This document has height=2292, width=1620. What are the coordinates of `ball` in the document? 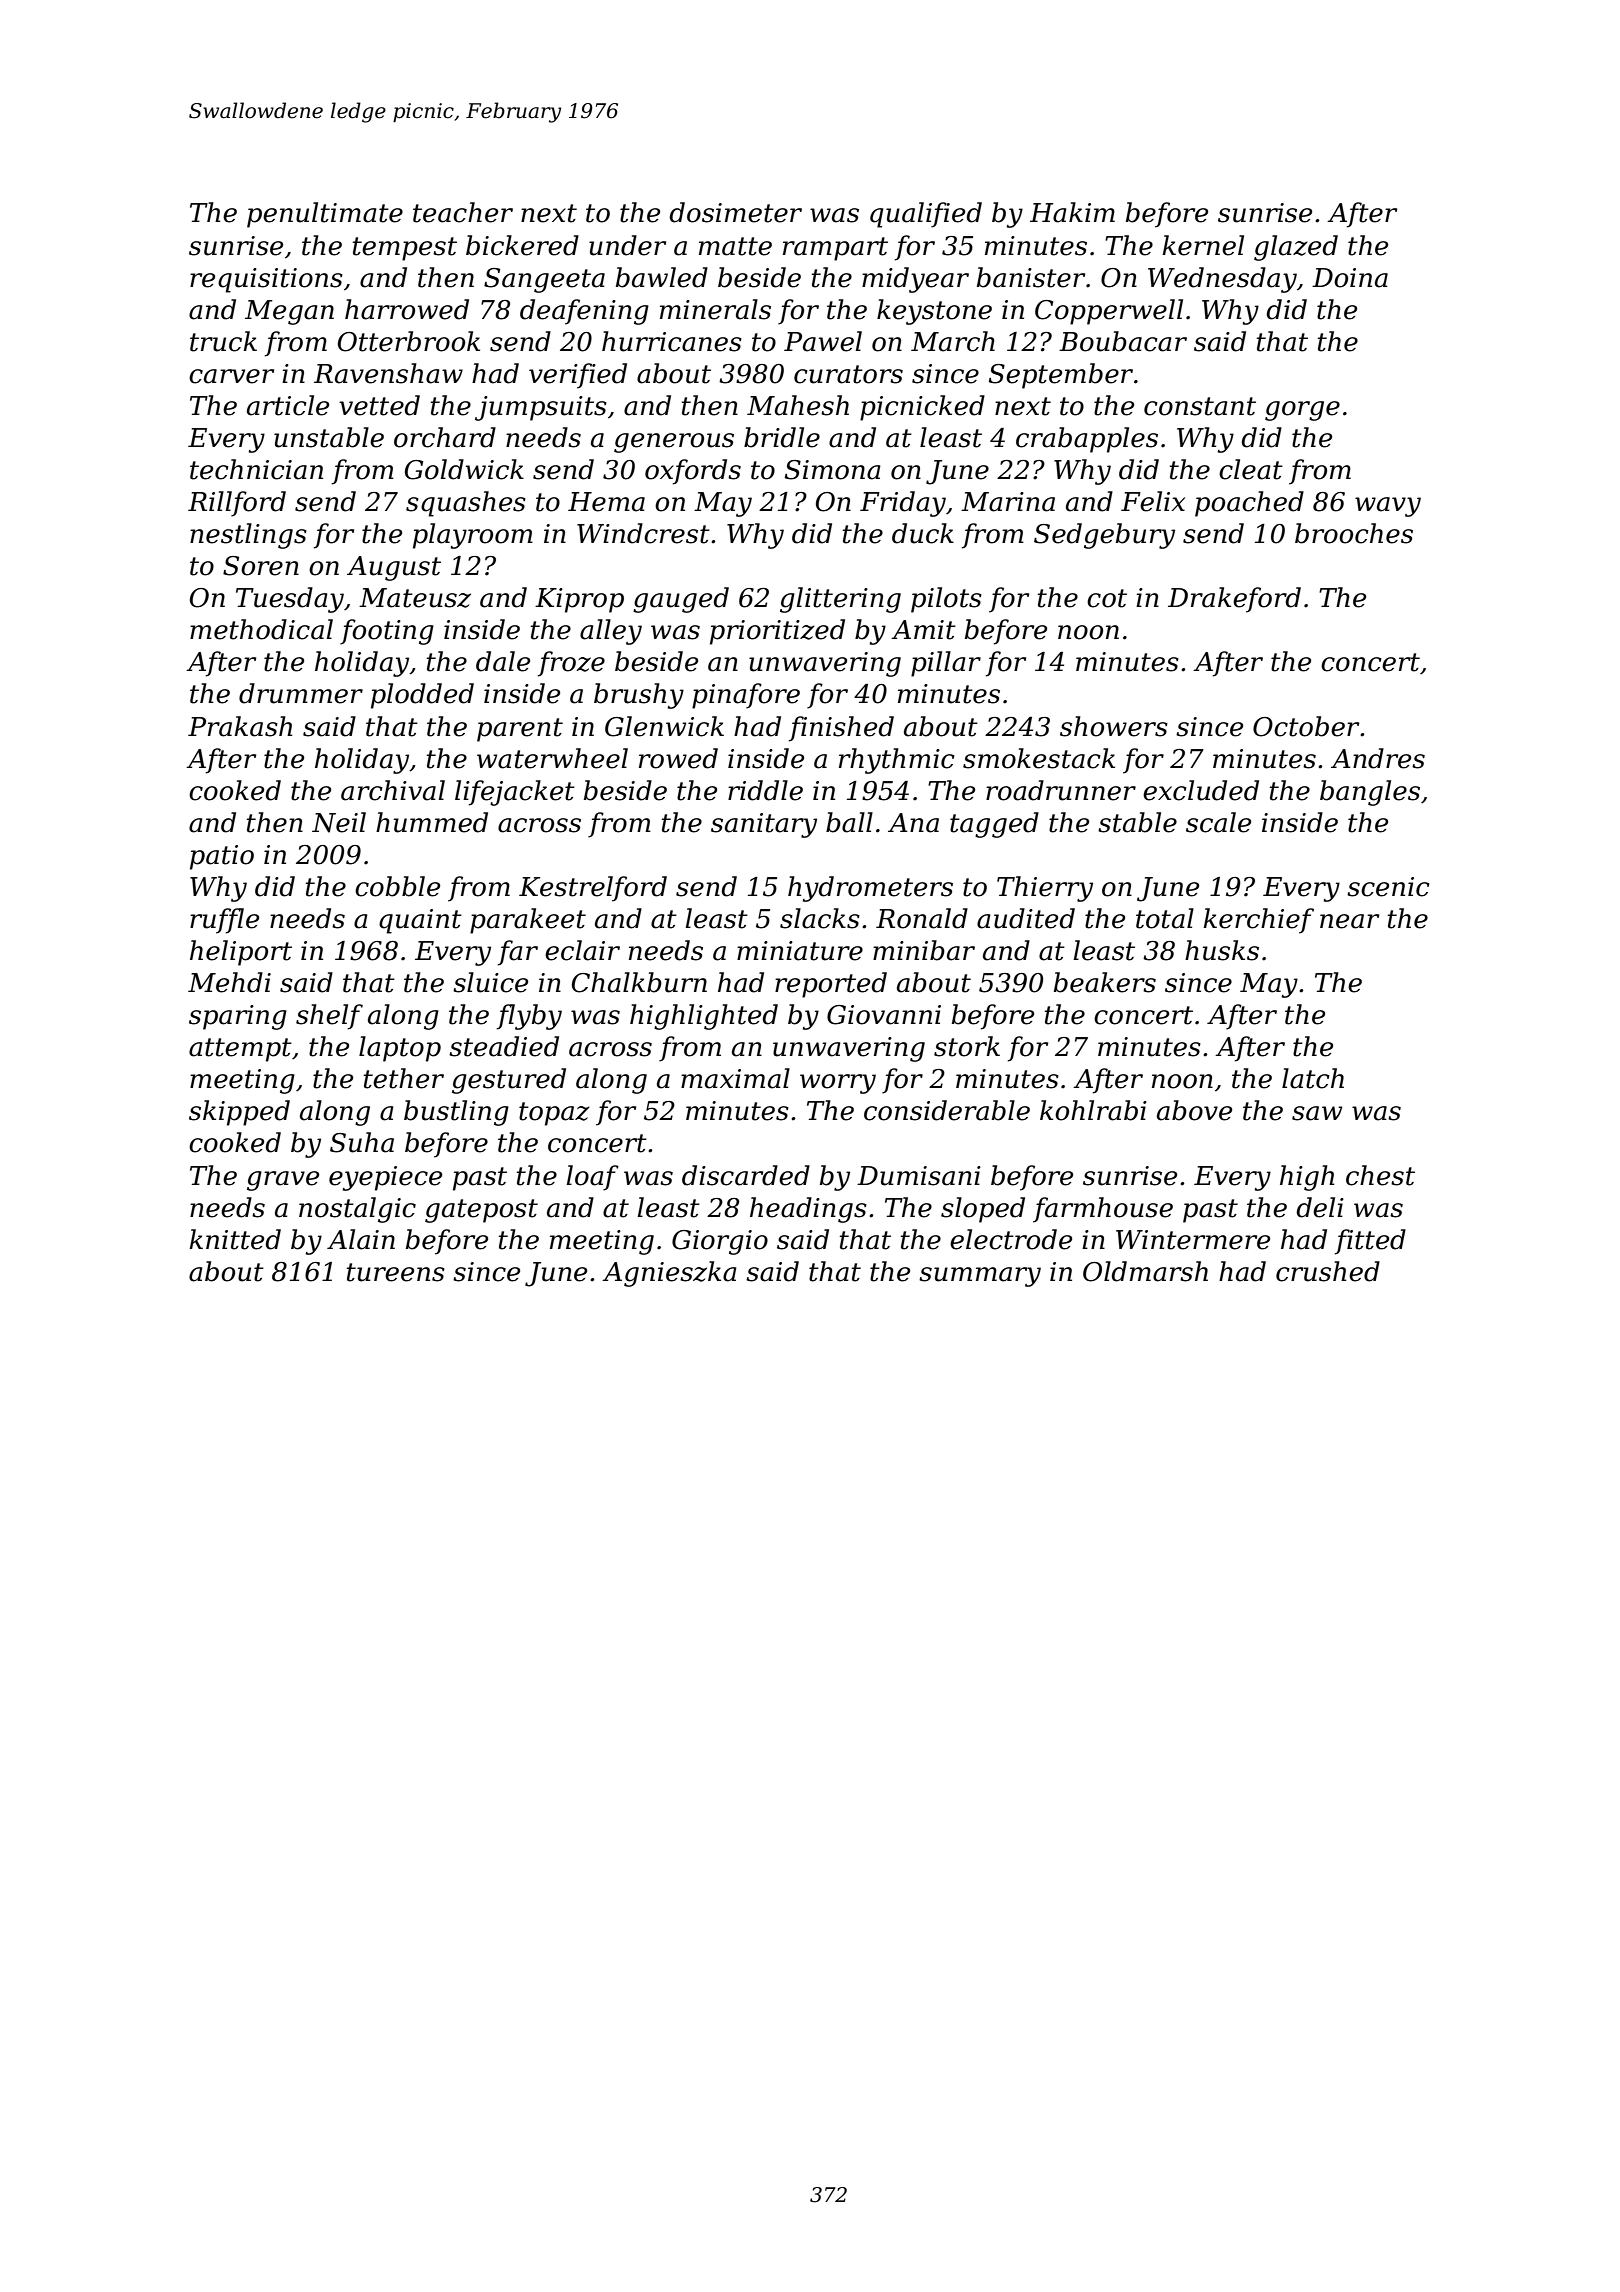 It's located at (849, 822).
